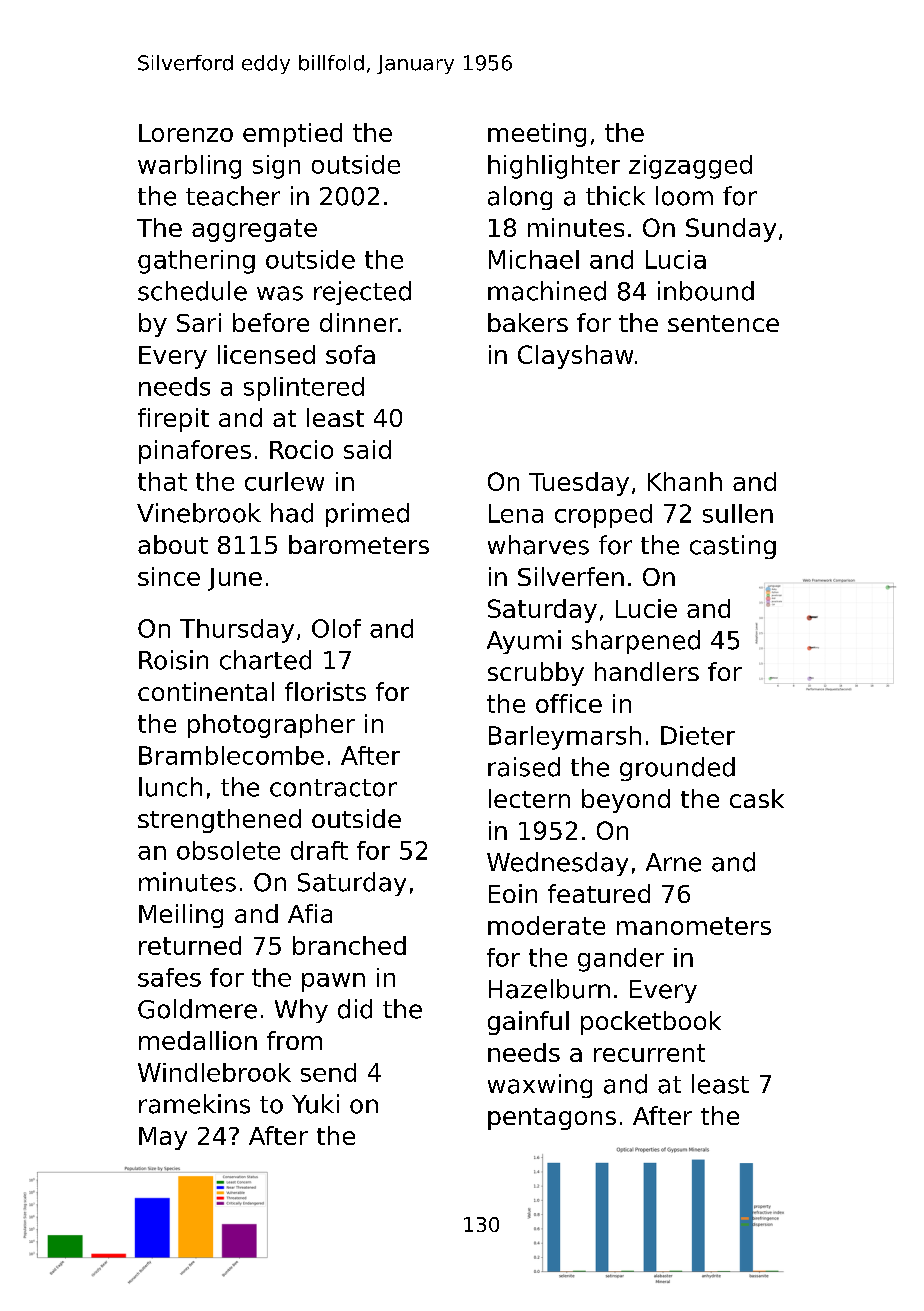 The width and height of the image is (924, 1311). I want to click on meeting, so click(537, 135).
